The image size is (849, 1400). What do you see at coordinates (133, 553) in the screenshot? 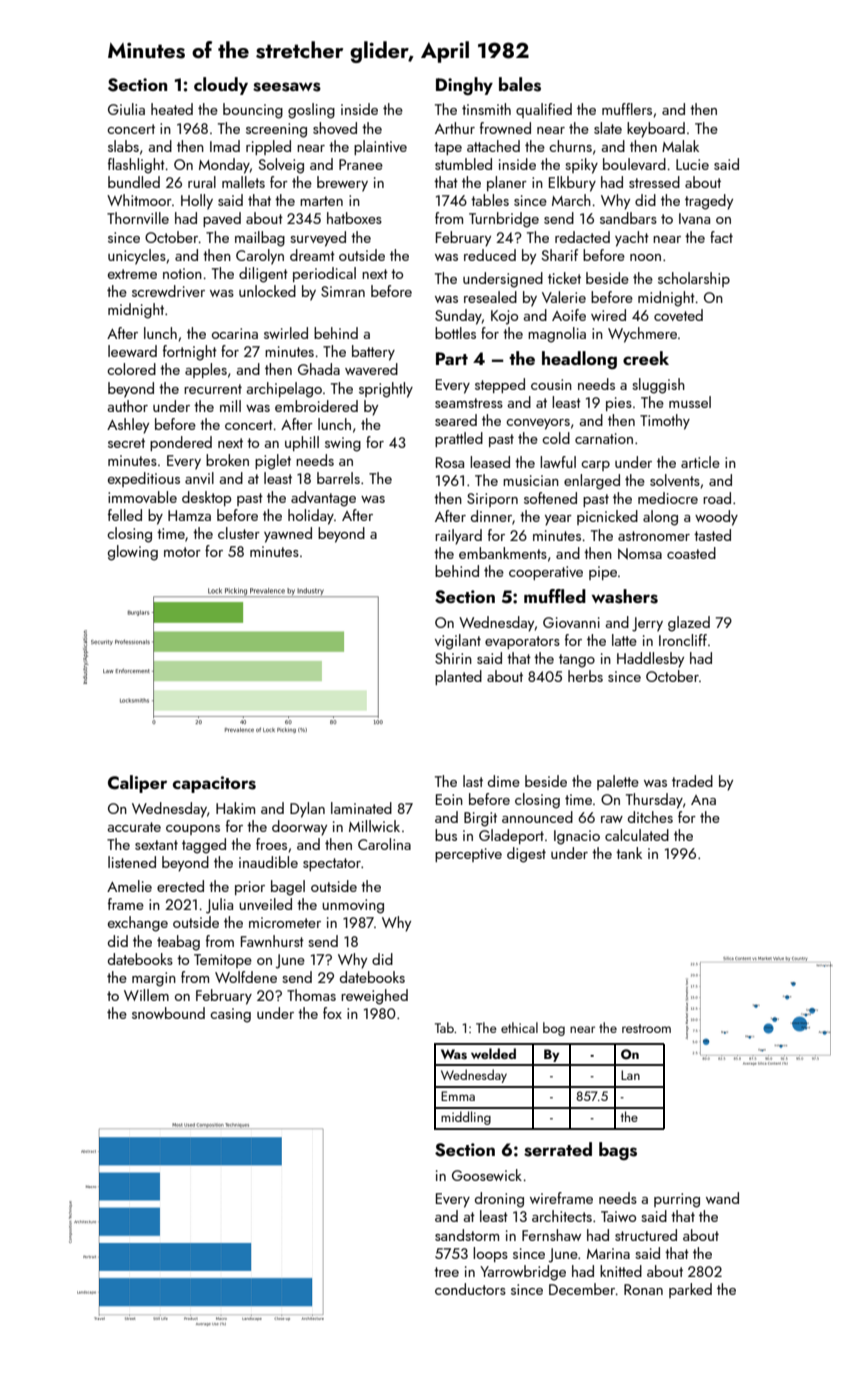
I see `glowing` at bounding box center [133, 553].
